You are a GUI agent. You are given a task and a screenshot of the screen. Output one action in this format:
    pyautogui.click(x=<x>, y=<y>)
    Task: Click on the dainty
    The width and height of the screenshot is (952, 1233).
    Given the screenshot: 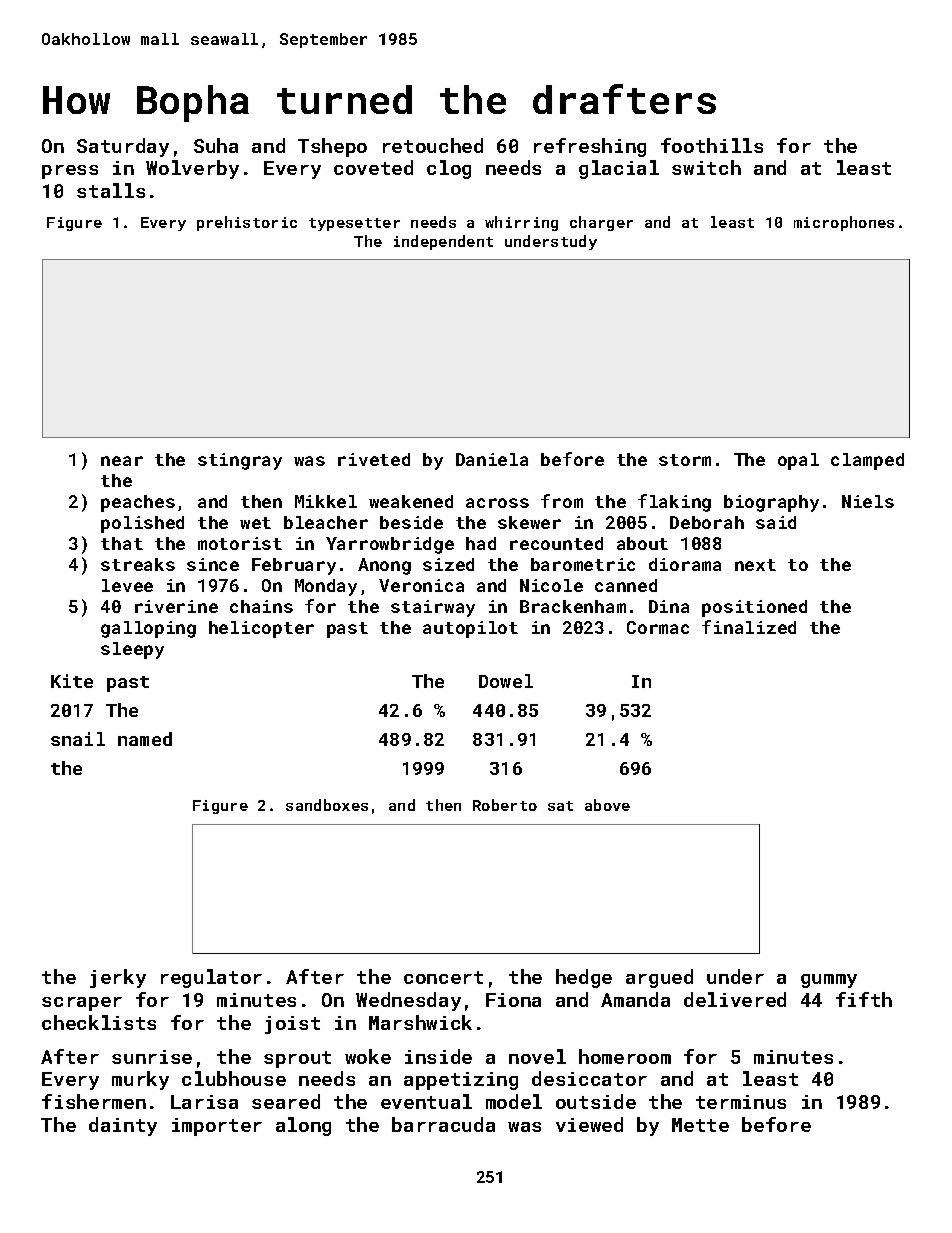 What is the action you would take?
    pyautogui.click(x=123, y=1126)
